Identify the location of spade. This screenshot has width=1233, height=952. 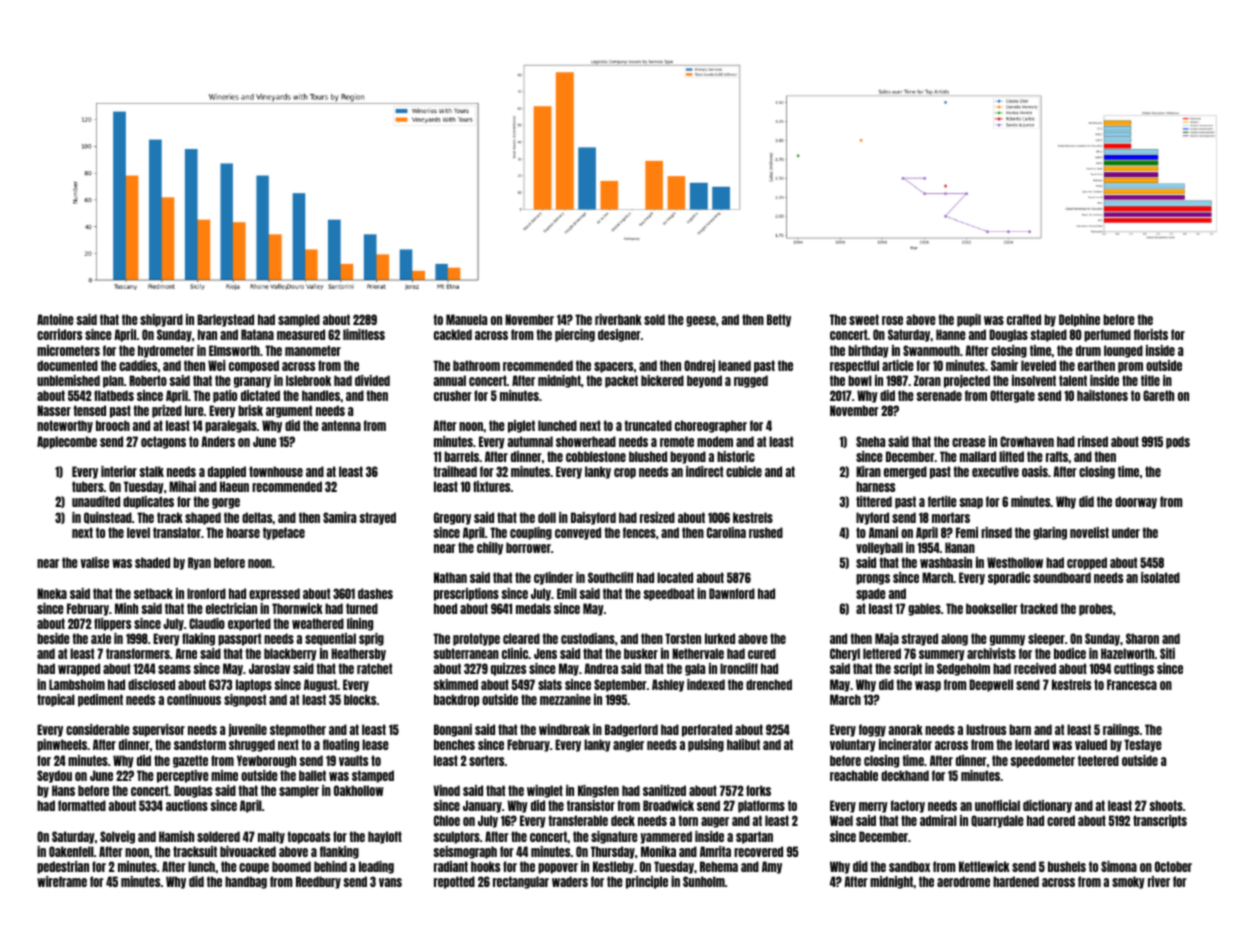
(871, 594).
